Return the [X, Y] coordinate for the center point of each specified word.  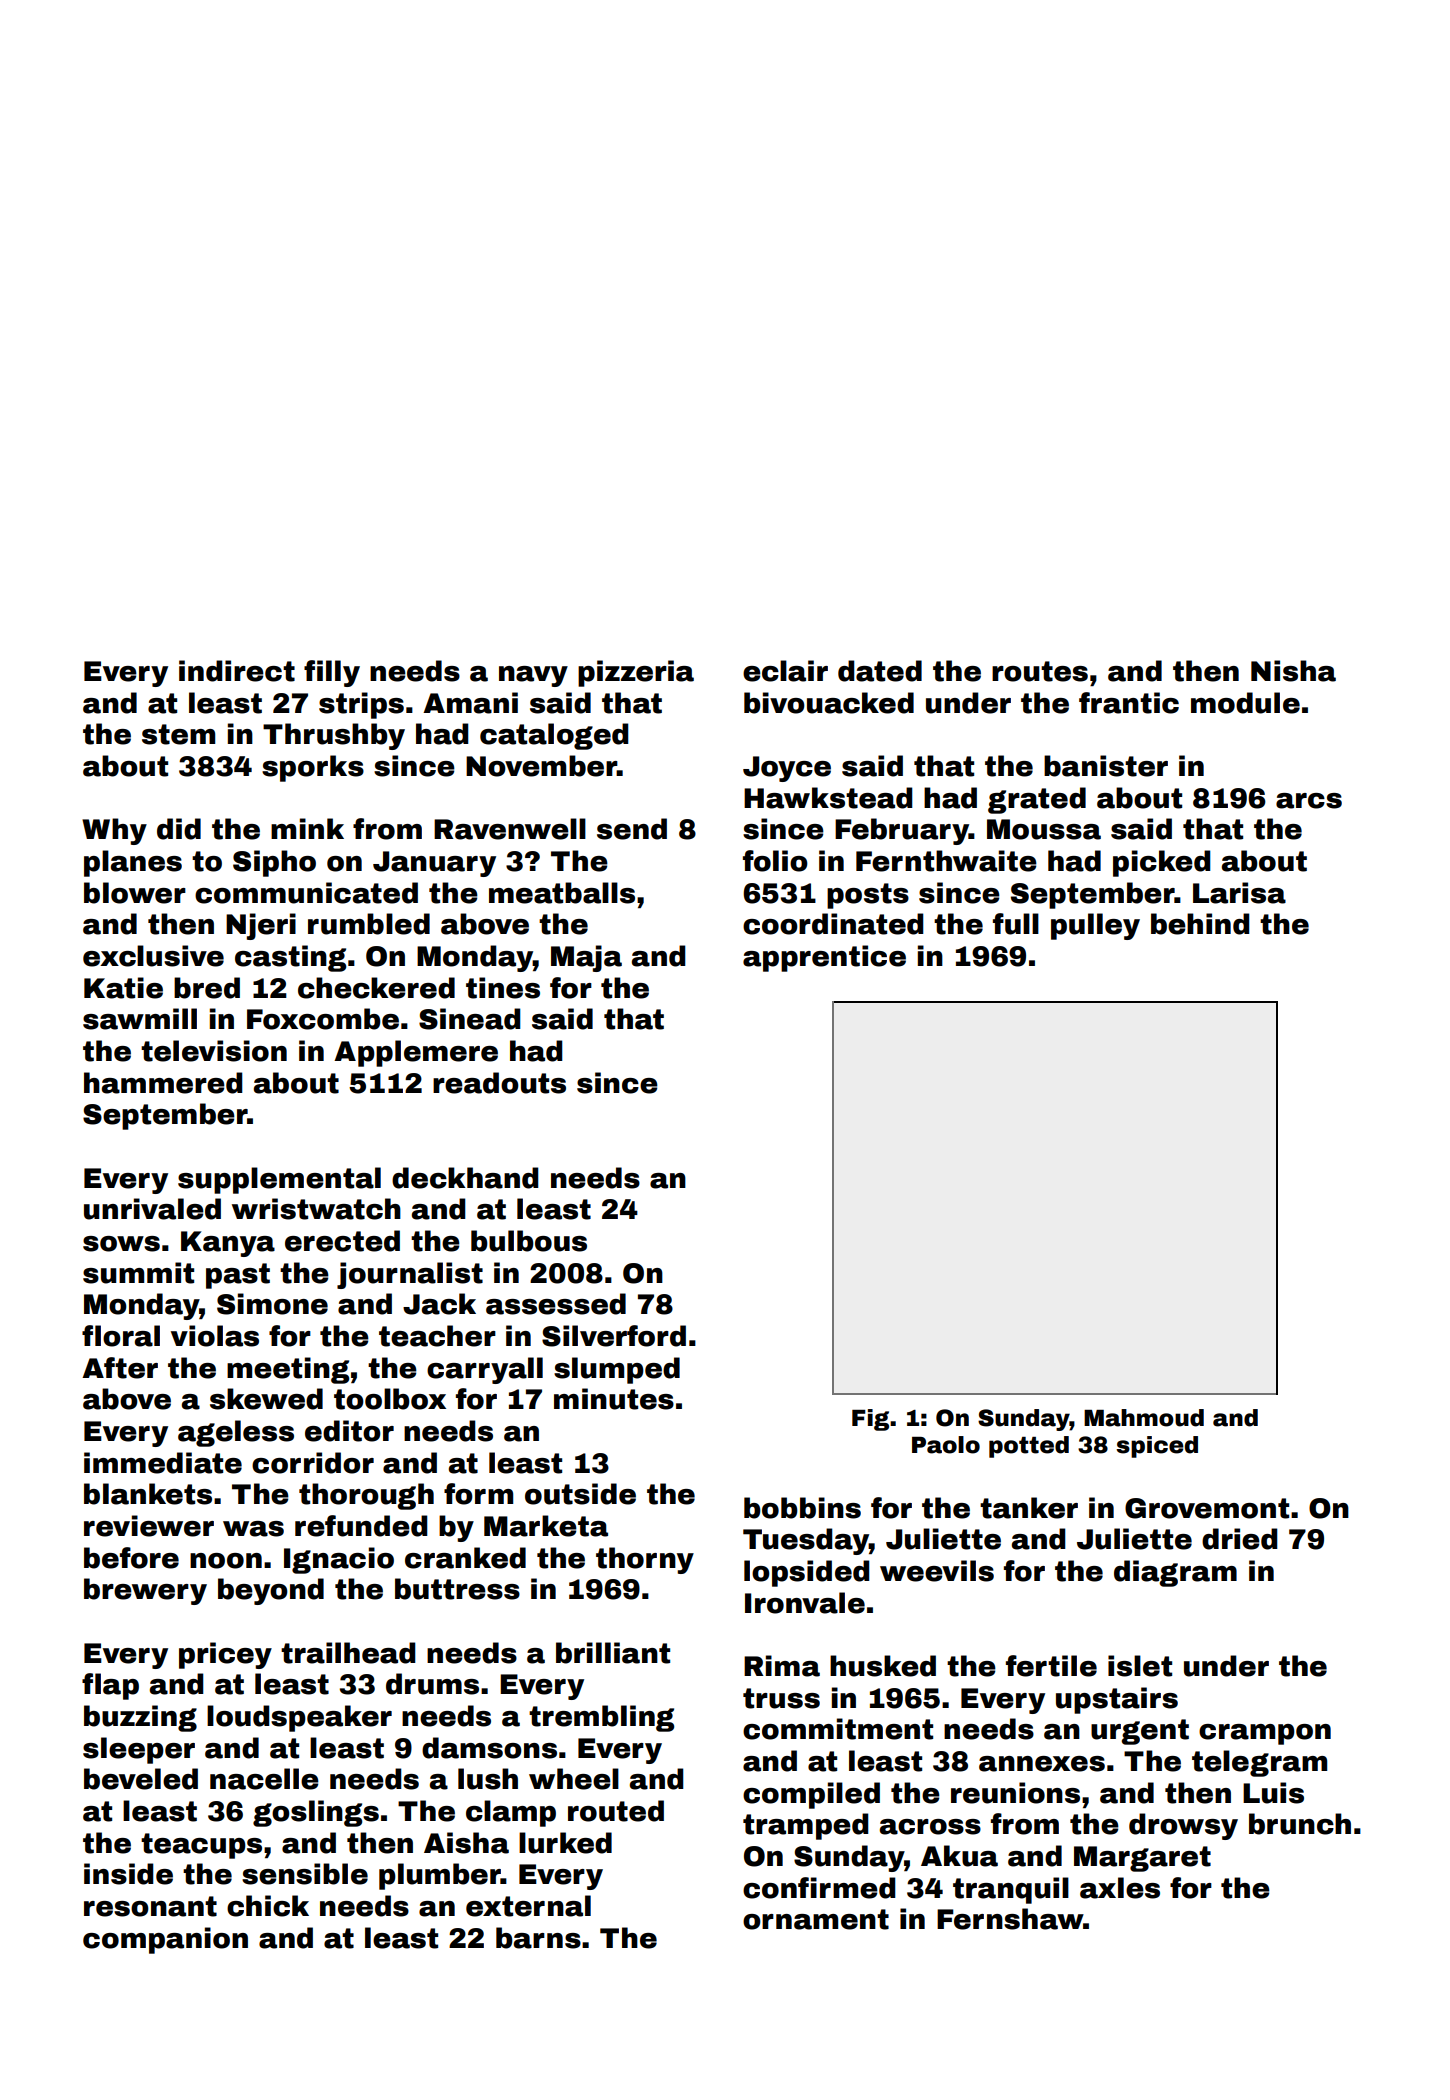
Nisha [1293, 671]
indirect [237, 671]
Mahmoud [1144, 1418]
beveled [141, 1779]
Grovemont [1207, 1508]
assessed [556, 1304]
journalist [410, 1275]
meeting [288, 1370]
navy [533, 676]
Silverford [614, 1336]
